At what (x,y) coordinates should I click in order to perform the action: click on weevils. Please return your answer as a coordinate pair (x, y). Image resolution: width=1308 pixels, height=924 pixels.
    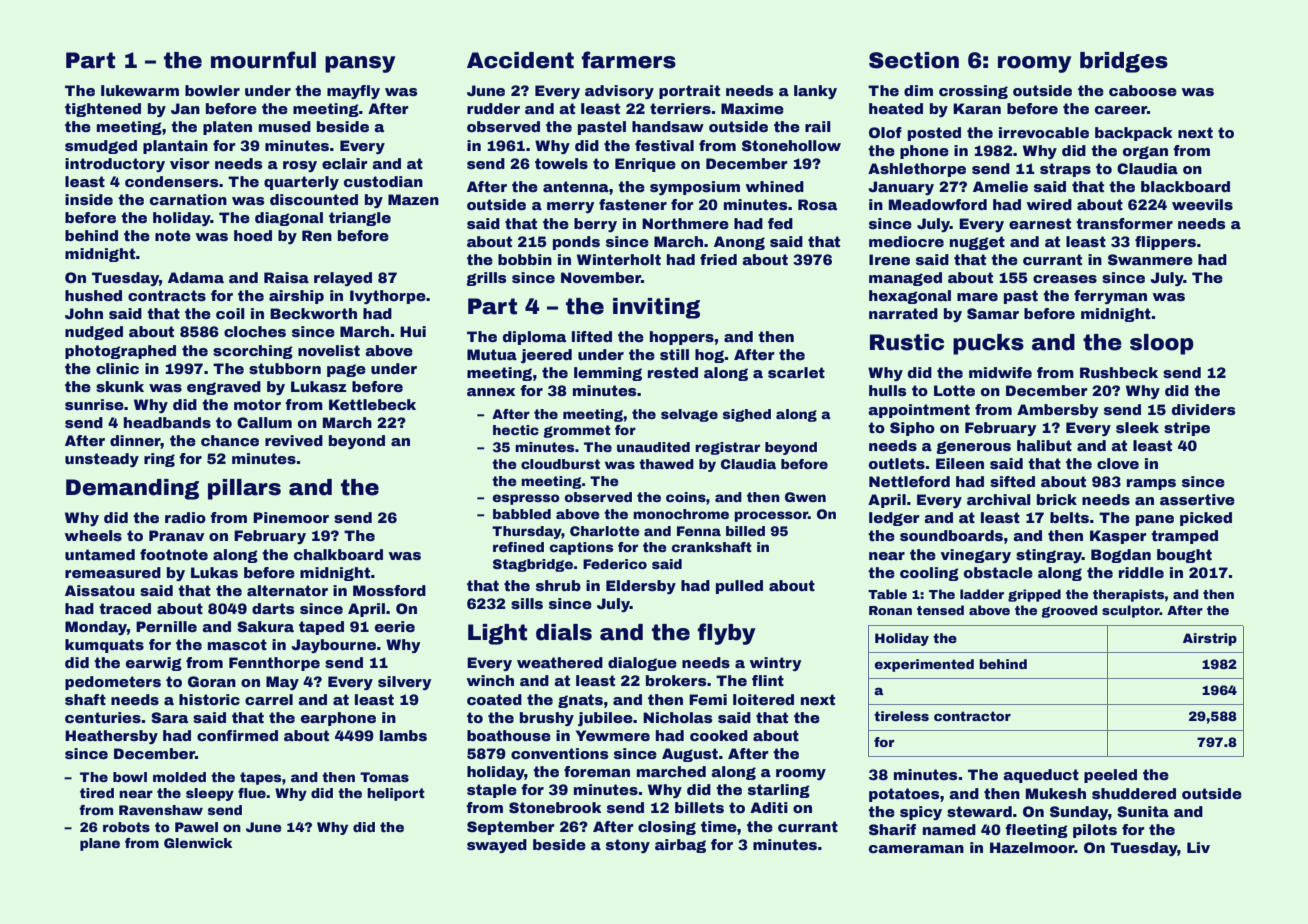
    Looking at the image, I should click on (1202, 204).
